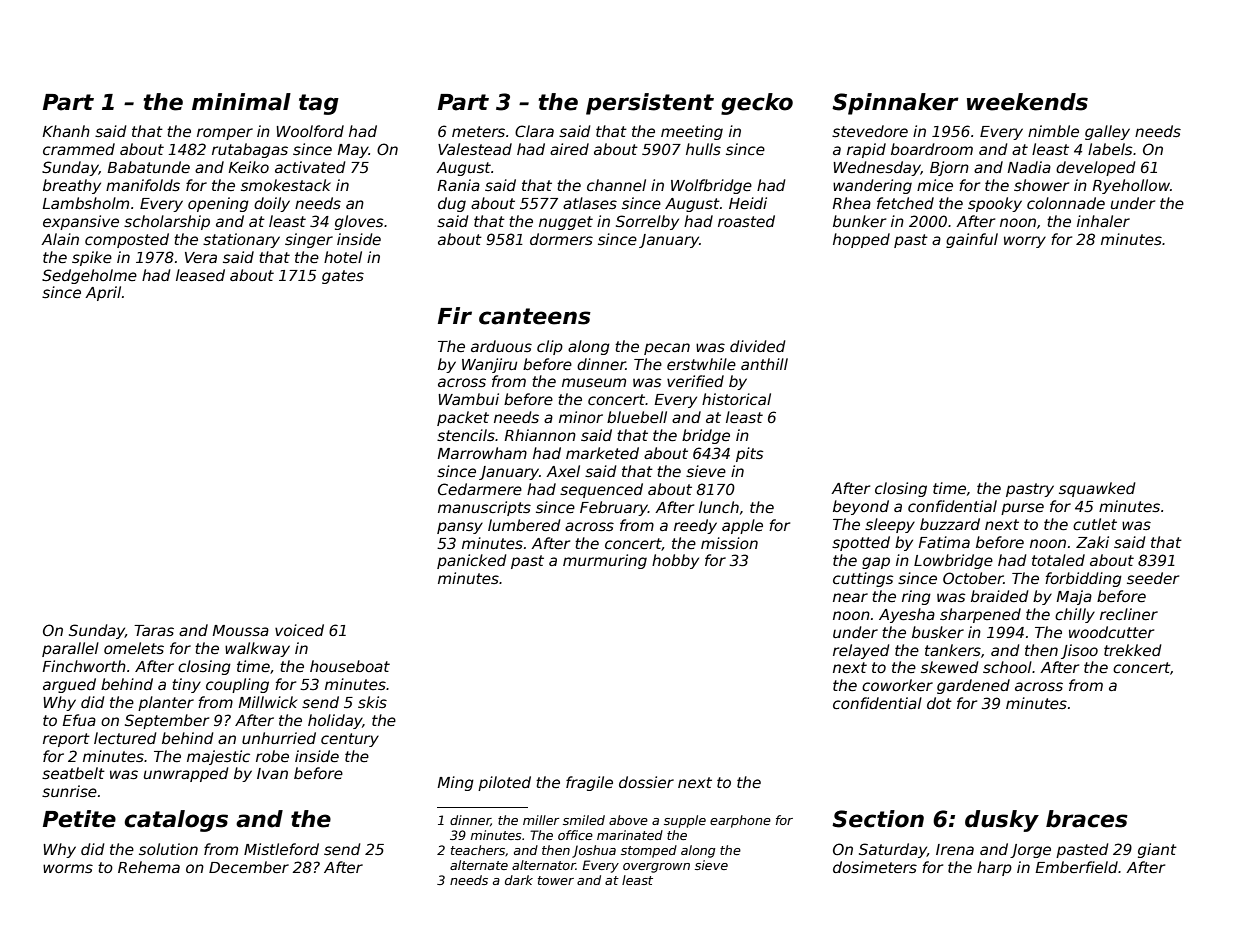  What do you see at coordinates (249, 867) in the screenshot?
I see `December` at bounding box center [249, 867].
